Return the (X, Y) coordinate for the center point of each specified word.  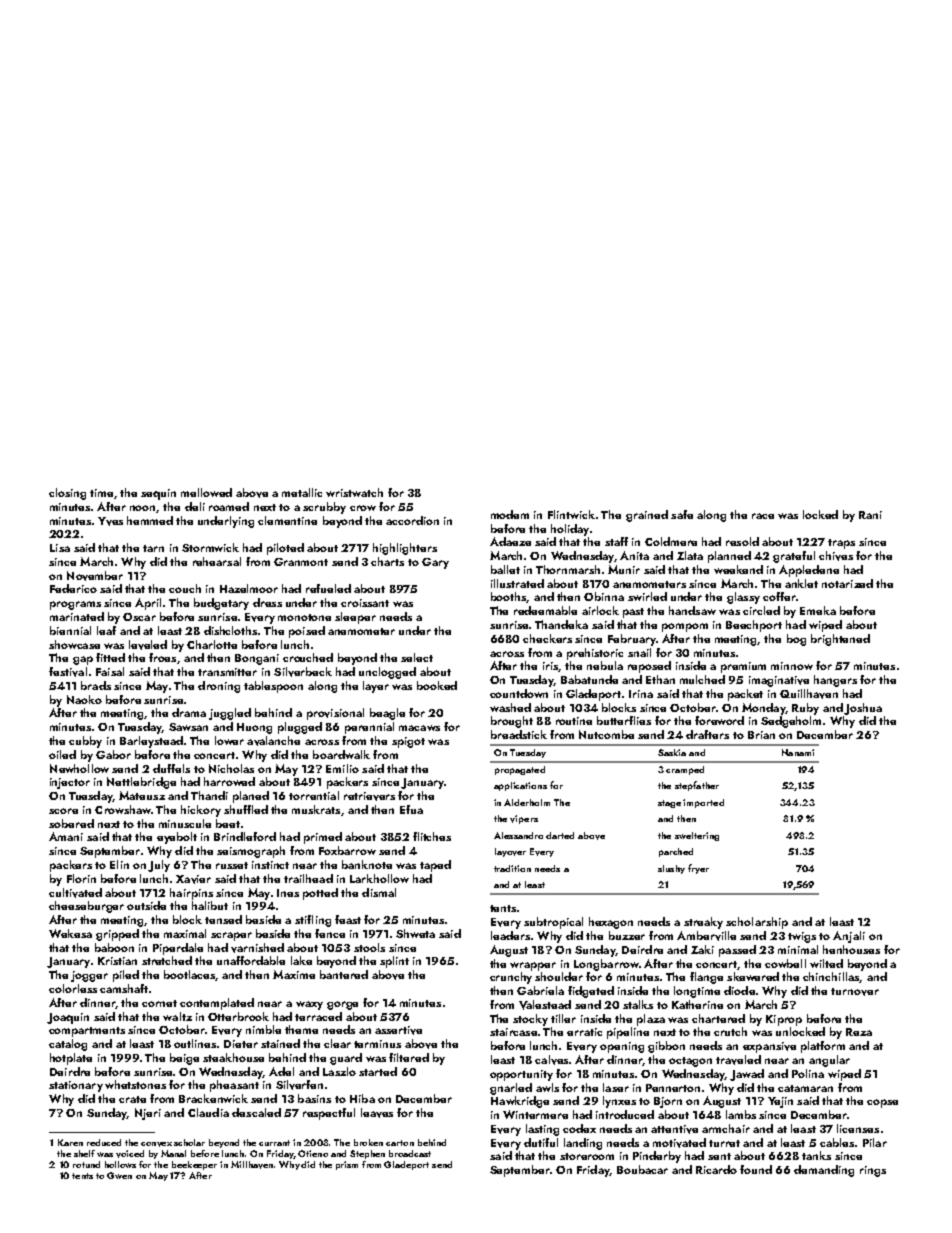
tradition (512, 868)
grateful (794, 557)
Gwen (119, 1175)
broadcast (410, 1153)
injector (70, 783)
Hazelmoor (249, 588)
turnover (855, 992)
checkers (547, 638)
